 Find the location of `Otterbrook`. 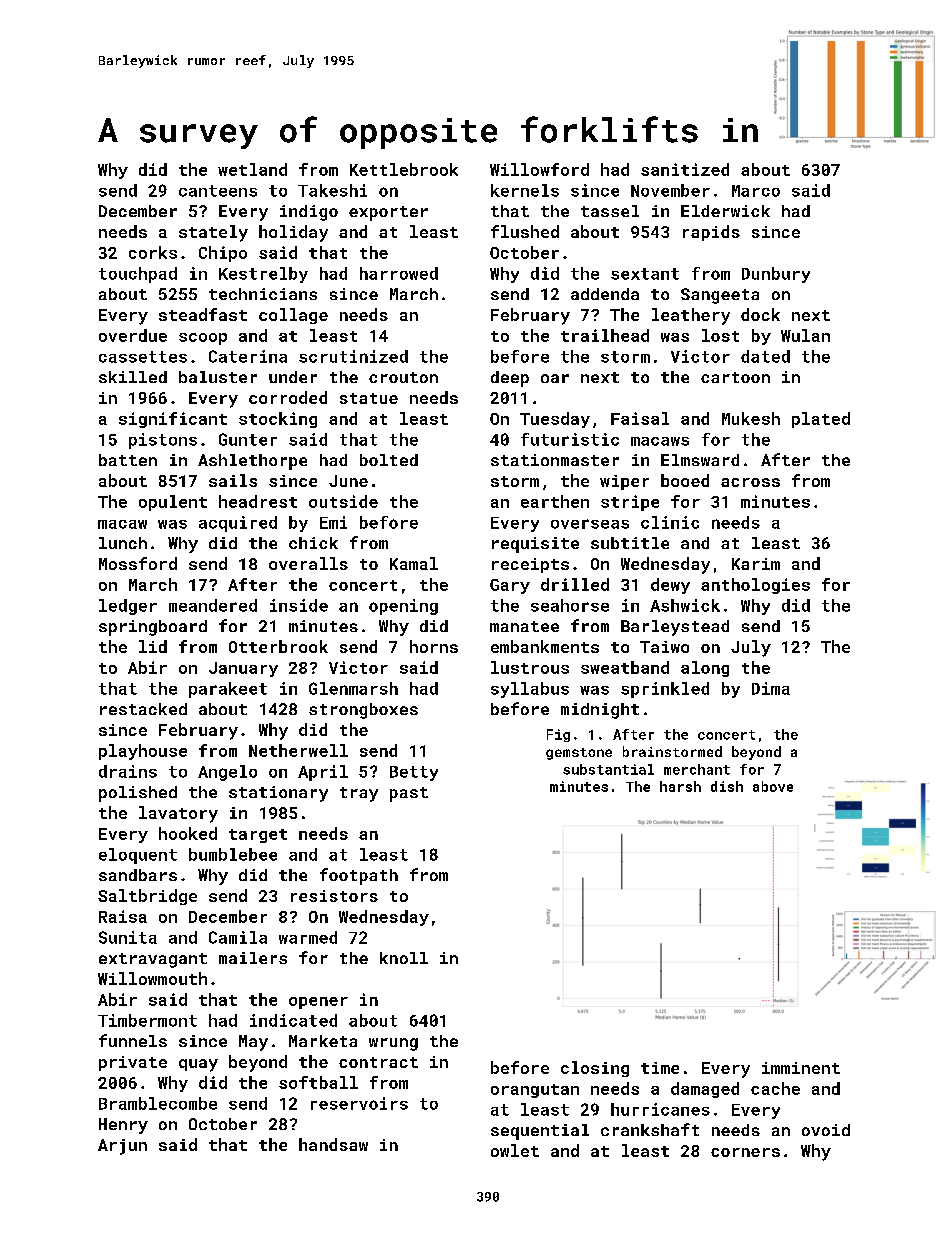

Otterbrook is located at coordinates (278, 646).
